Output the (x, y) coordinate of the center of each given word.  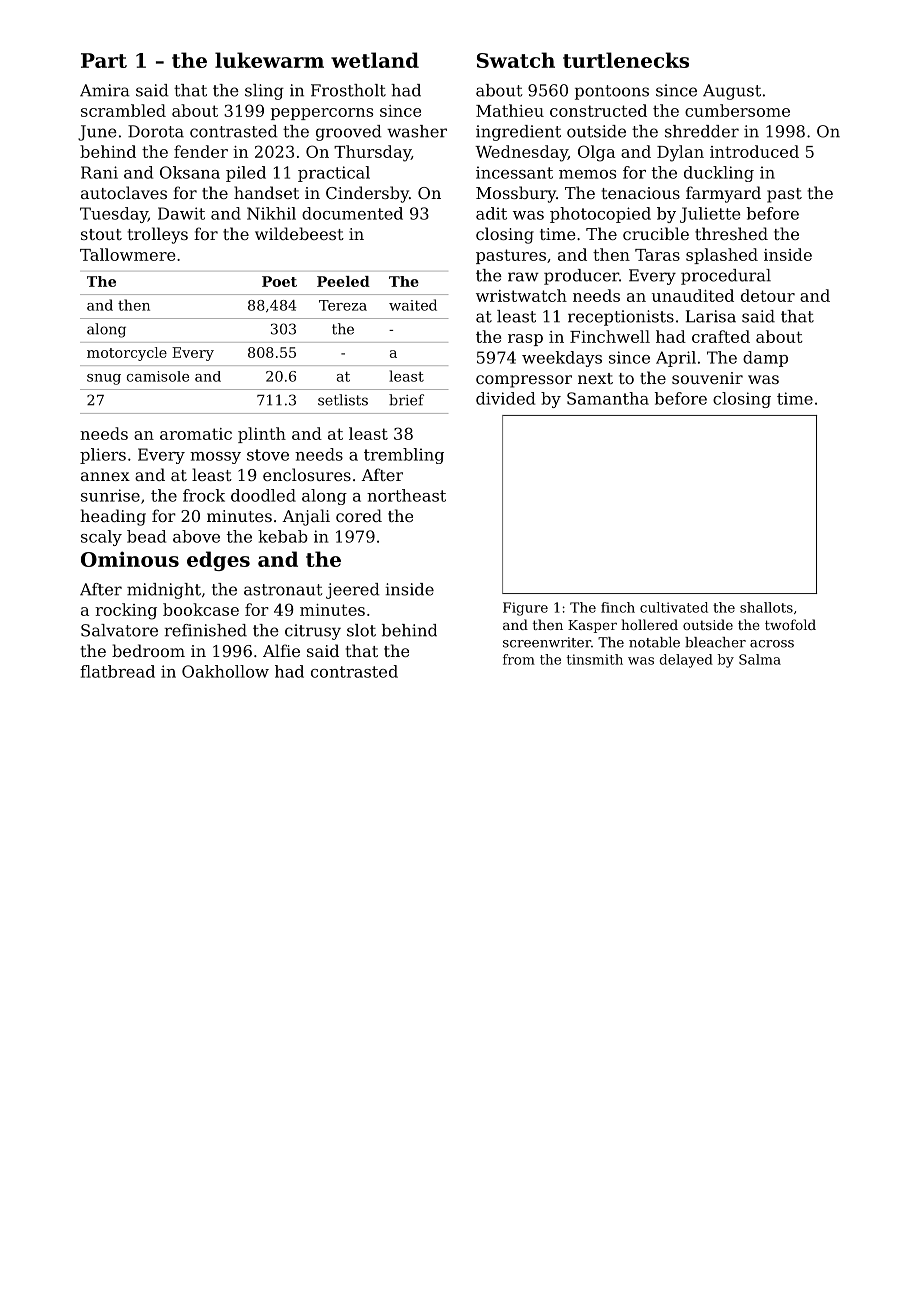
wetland (375, 60)
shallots (766, 607)
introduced (754, 151)
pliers (103, 456)
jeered (353, 591)
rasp (525, 340)
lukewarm (269, 60)
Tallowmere (127, 254)
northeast (406, 495)
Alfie (281, 650)
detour (768, 295)
